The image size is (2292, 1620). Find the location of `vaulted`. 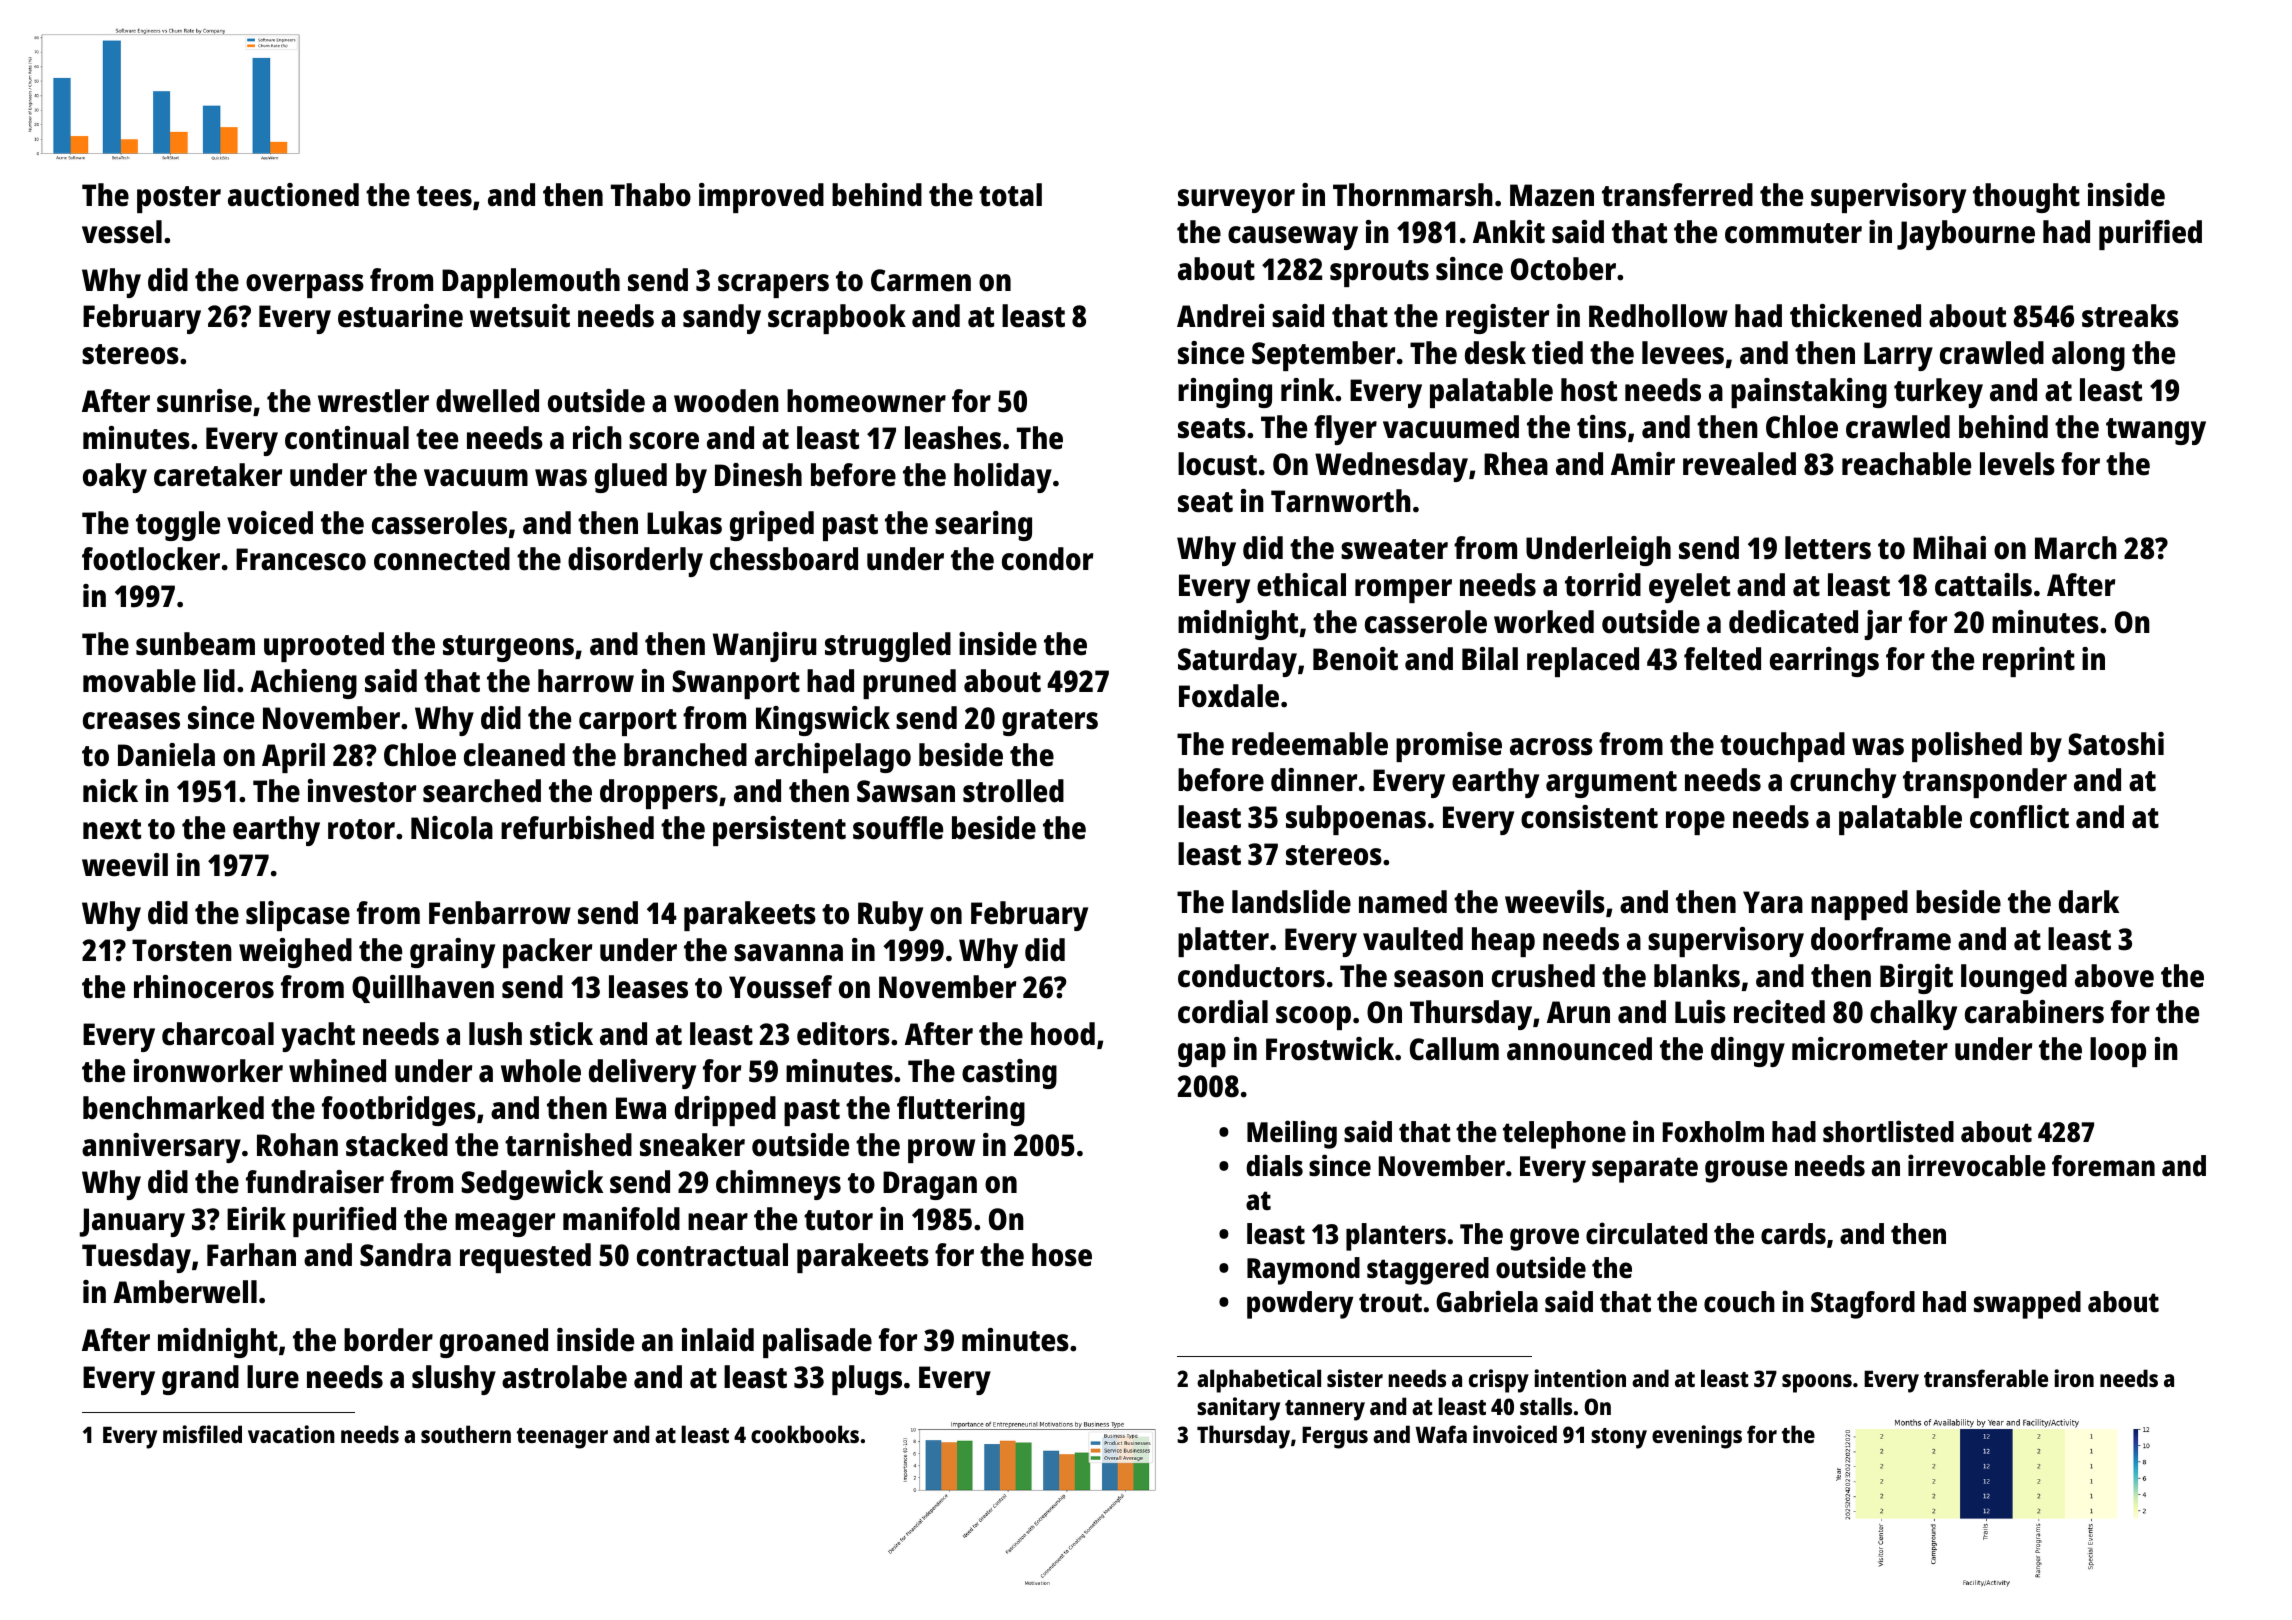

vaulted is located at coordinates (1413, 939).
